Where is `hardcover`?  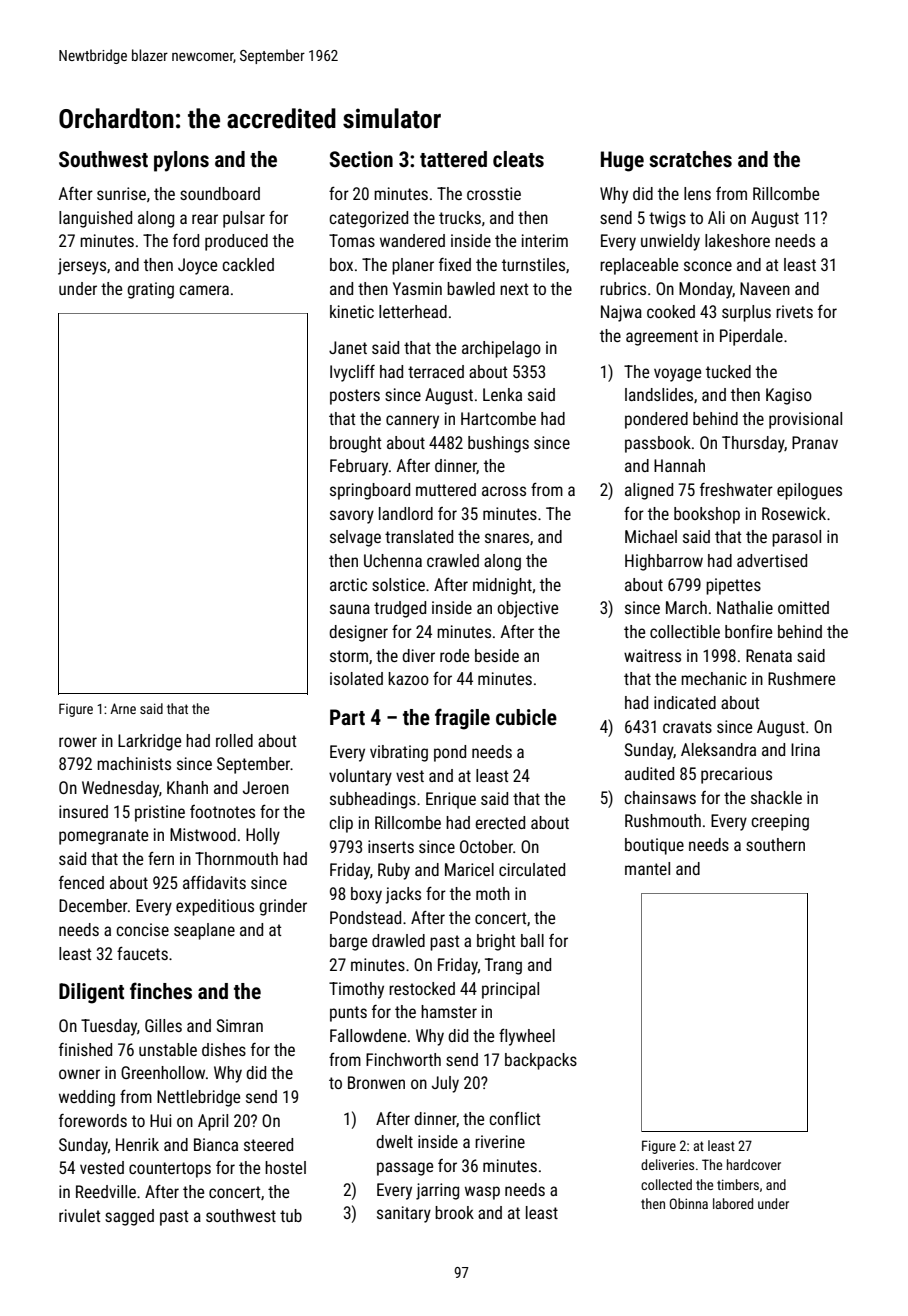
hardcover is located at coordinates (754, 1164).
